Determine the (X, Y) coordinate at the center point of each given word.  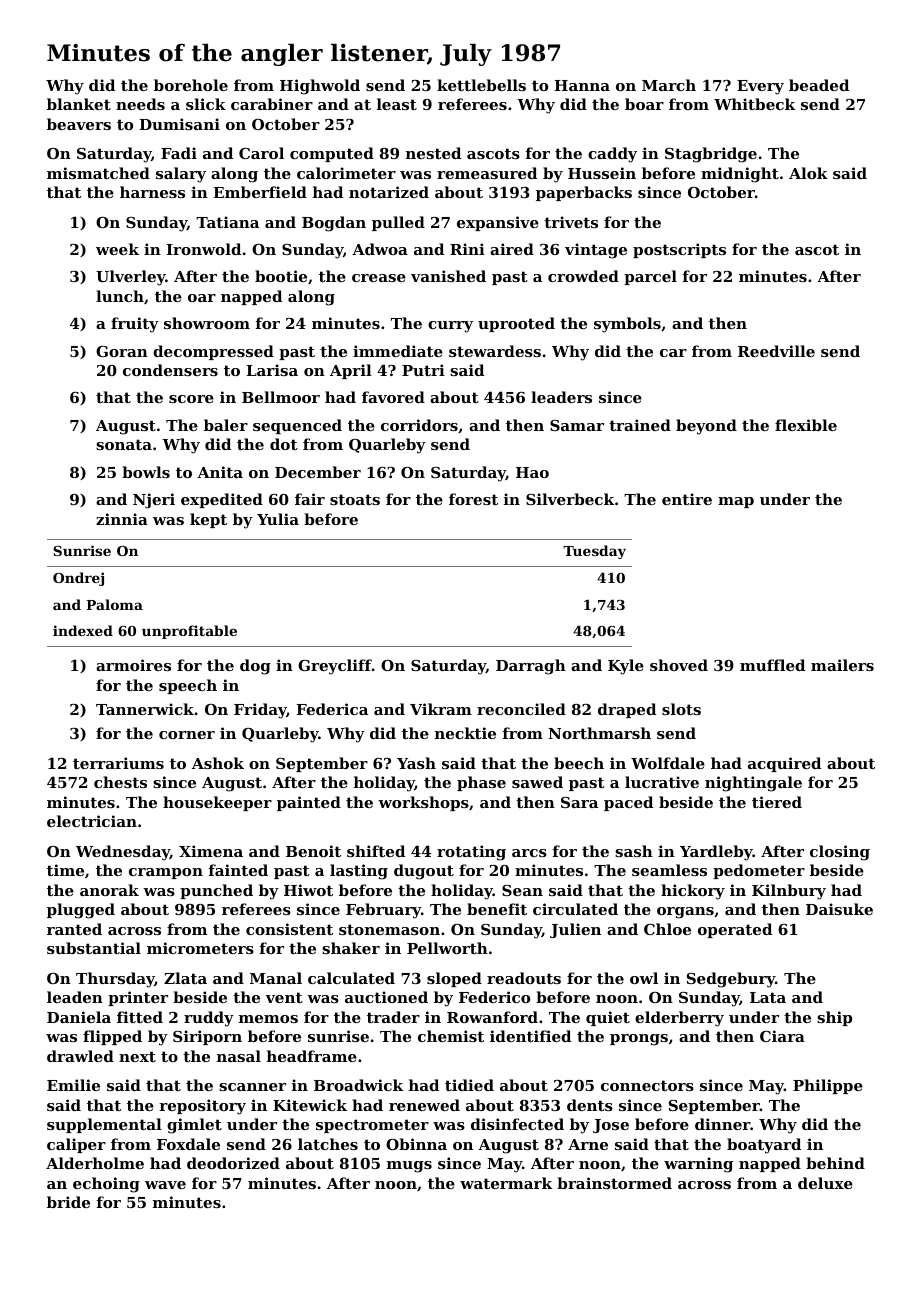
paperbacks (584, 193)
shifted (376, 851)
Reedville (776, 351)
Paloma (114, 604)
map (736, 502)
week (117, 249)
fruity (135, 325)
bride (68, 1202)
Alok (808, 173)
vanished (448, 276)
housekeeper (217, 803)
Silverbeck (570, 499)
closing (840, 853)
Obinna (416, 1144)
